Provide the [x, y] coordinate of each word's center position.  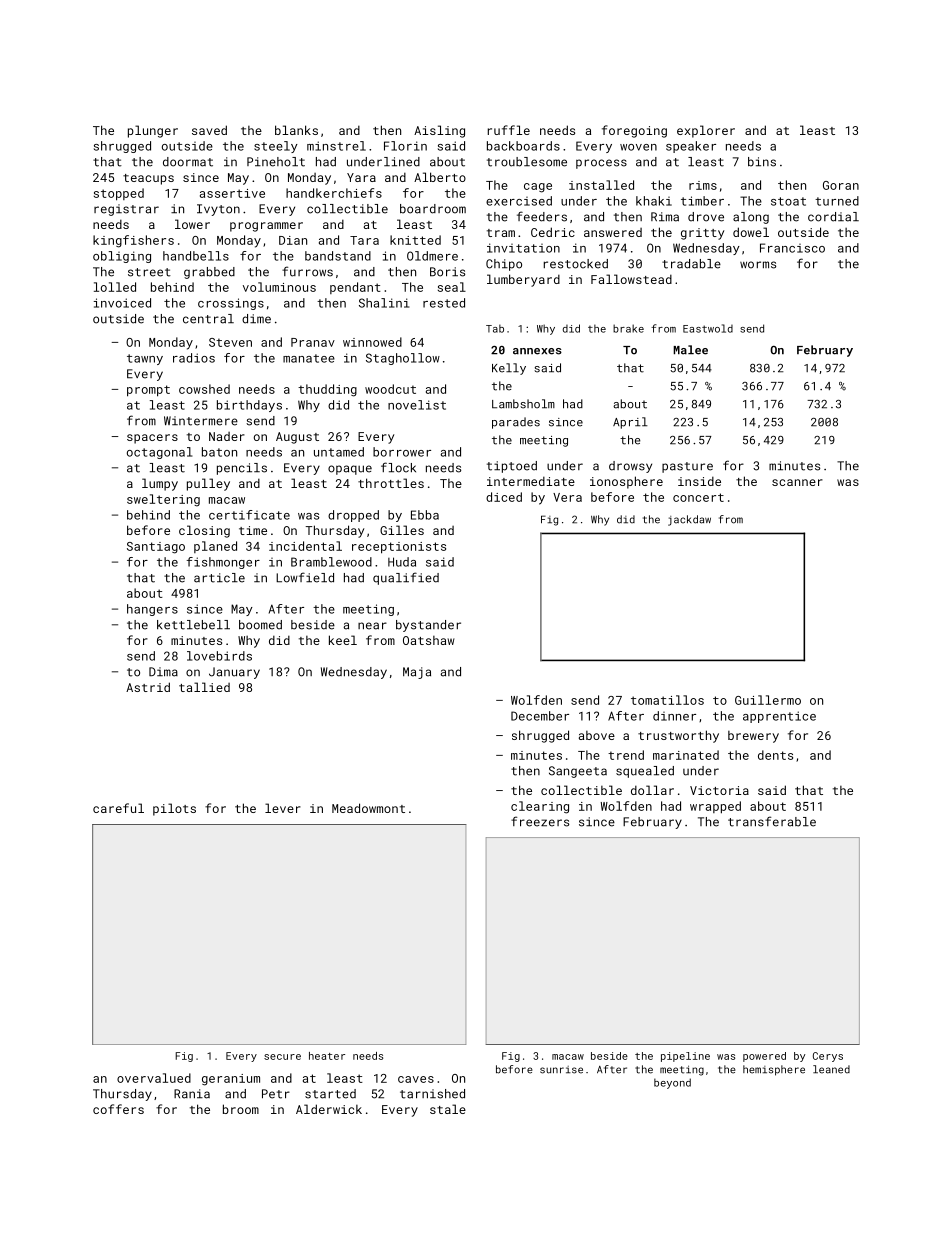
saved [209, 130]
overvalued [154, 1078]
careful [118, 808]
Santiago [156, 548]
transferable [772, 821]
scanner [797, 482]
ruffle [509, 130]
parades [516, 423]
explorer [706, 131]
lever [283, 808]
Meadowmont [368, 808]
